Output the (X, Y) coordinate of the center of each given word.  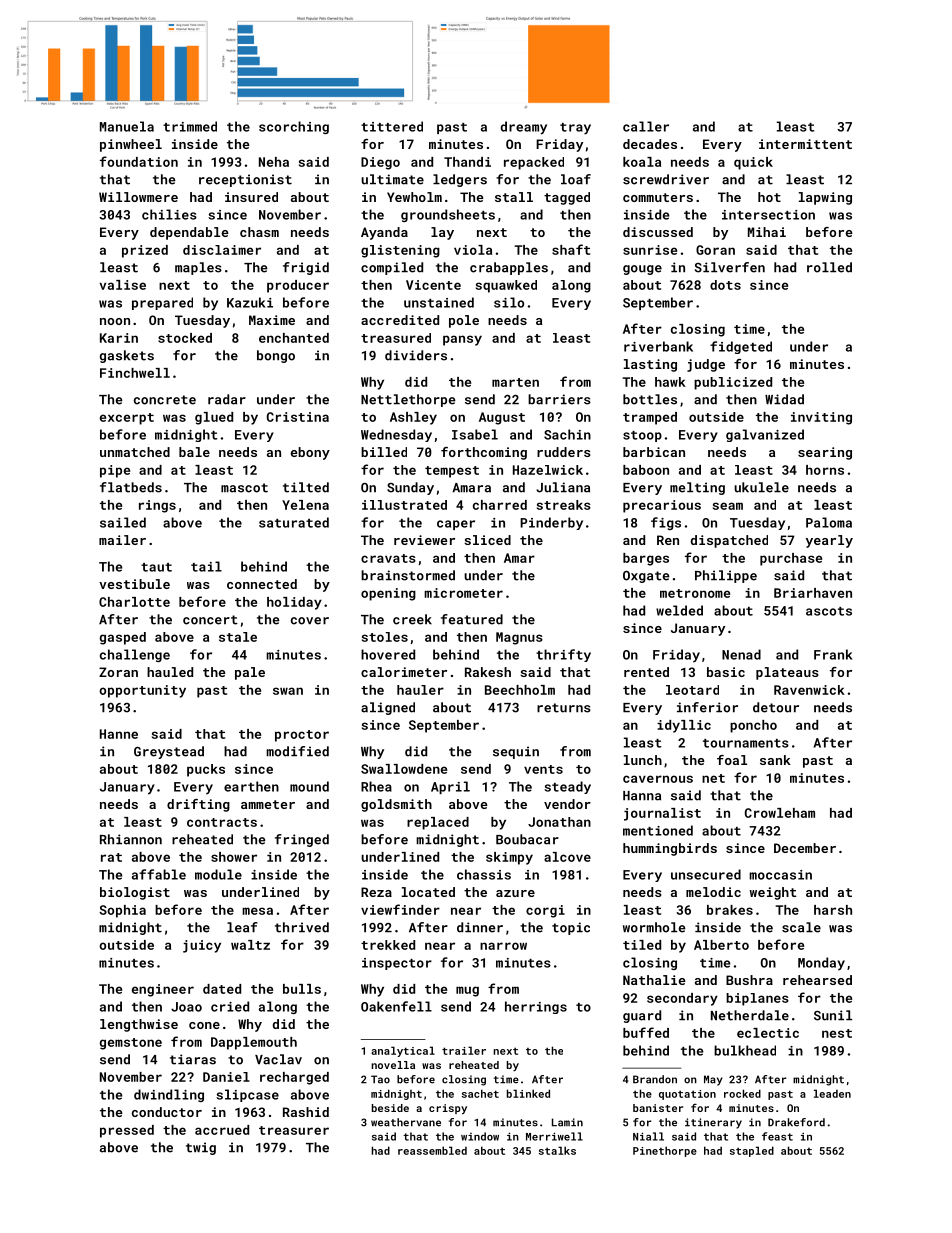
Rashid (306, 1112)
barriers (559, 399)
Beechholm (520, 690)
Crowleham (780, 813)
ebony (310, 453)
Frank (833, 654)
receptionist (245, 180)
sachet (480, 1093)
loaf (576, 179)
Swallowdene (404, 769)
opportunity (142, 691)
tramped (650, 418)
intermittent (805, 144)
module (218, 874)
